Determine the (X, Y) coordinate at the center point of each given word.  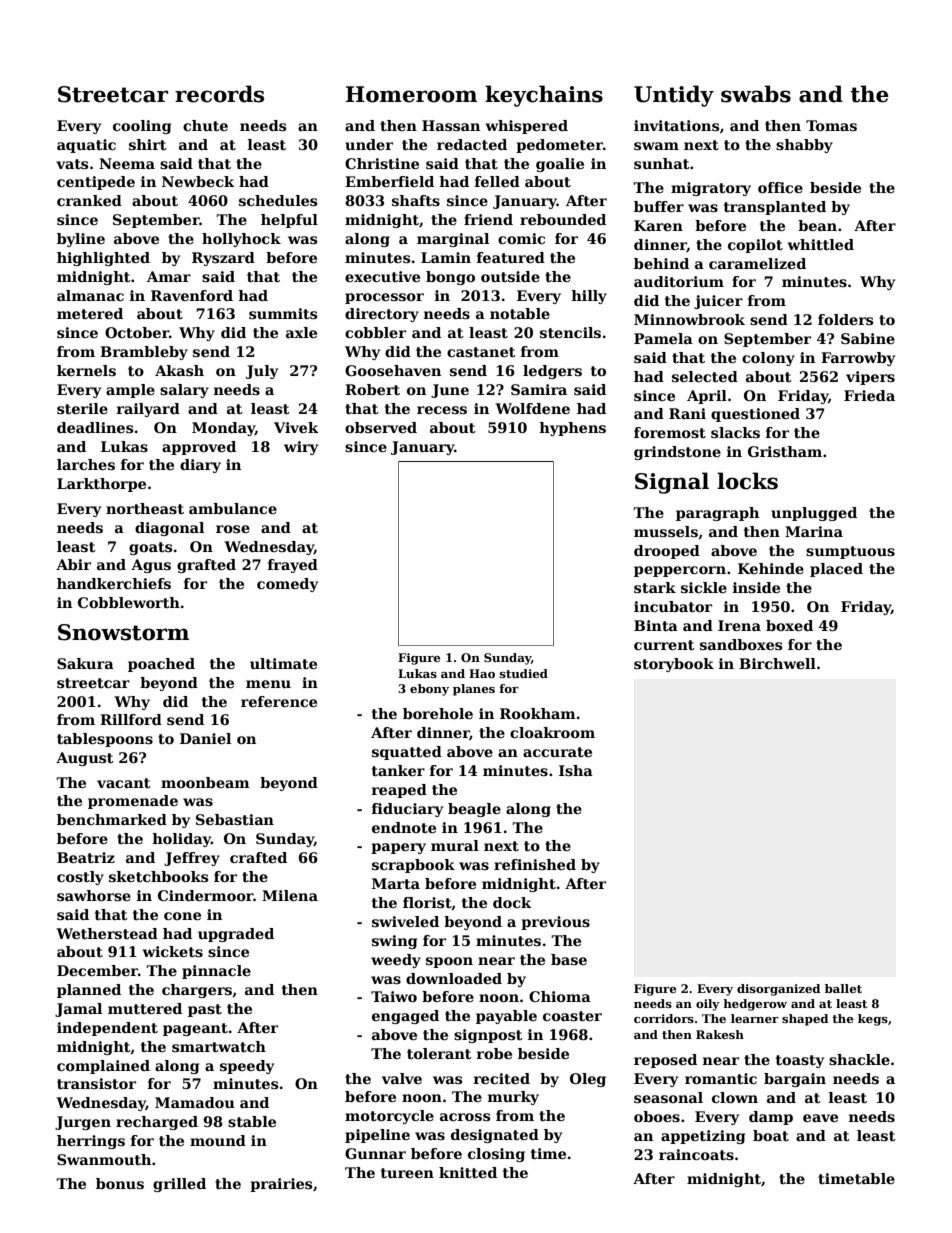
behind (661, 263)
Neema (127, 163)
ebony (429, 690)
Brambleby (144, 353)
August (85, 759)
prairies (281, 1185)
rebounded (563, 219)
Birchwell (777, 663)
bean (817, 225)
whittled (821, 244)
